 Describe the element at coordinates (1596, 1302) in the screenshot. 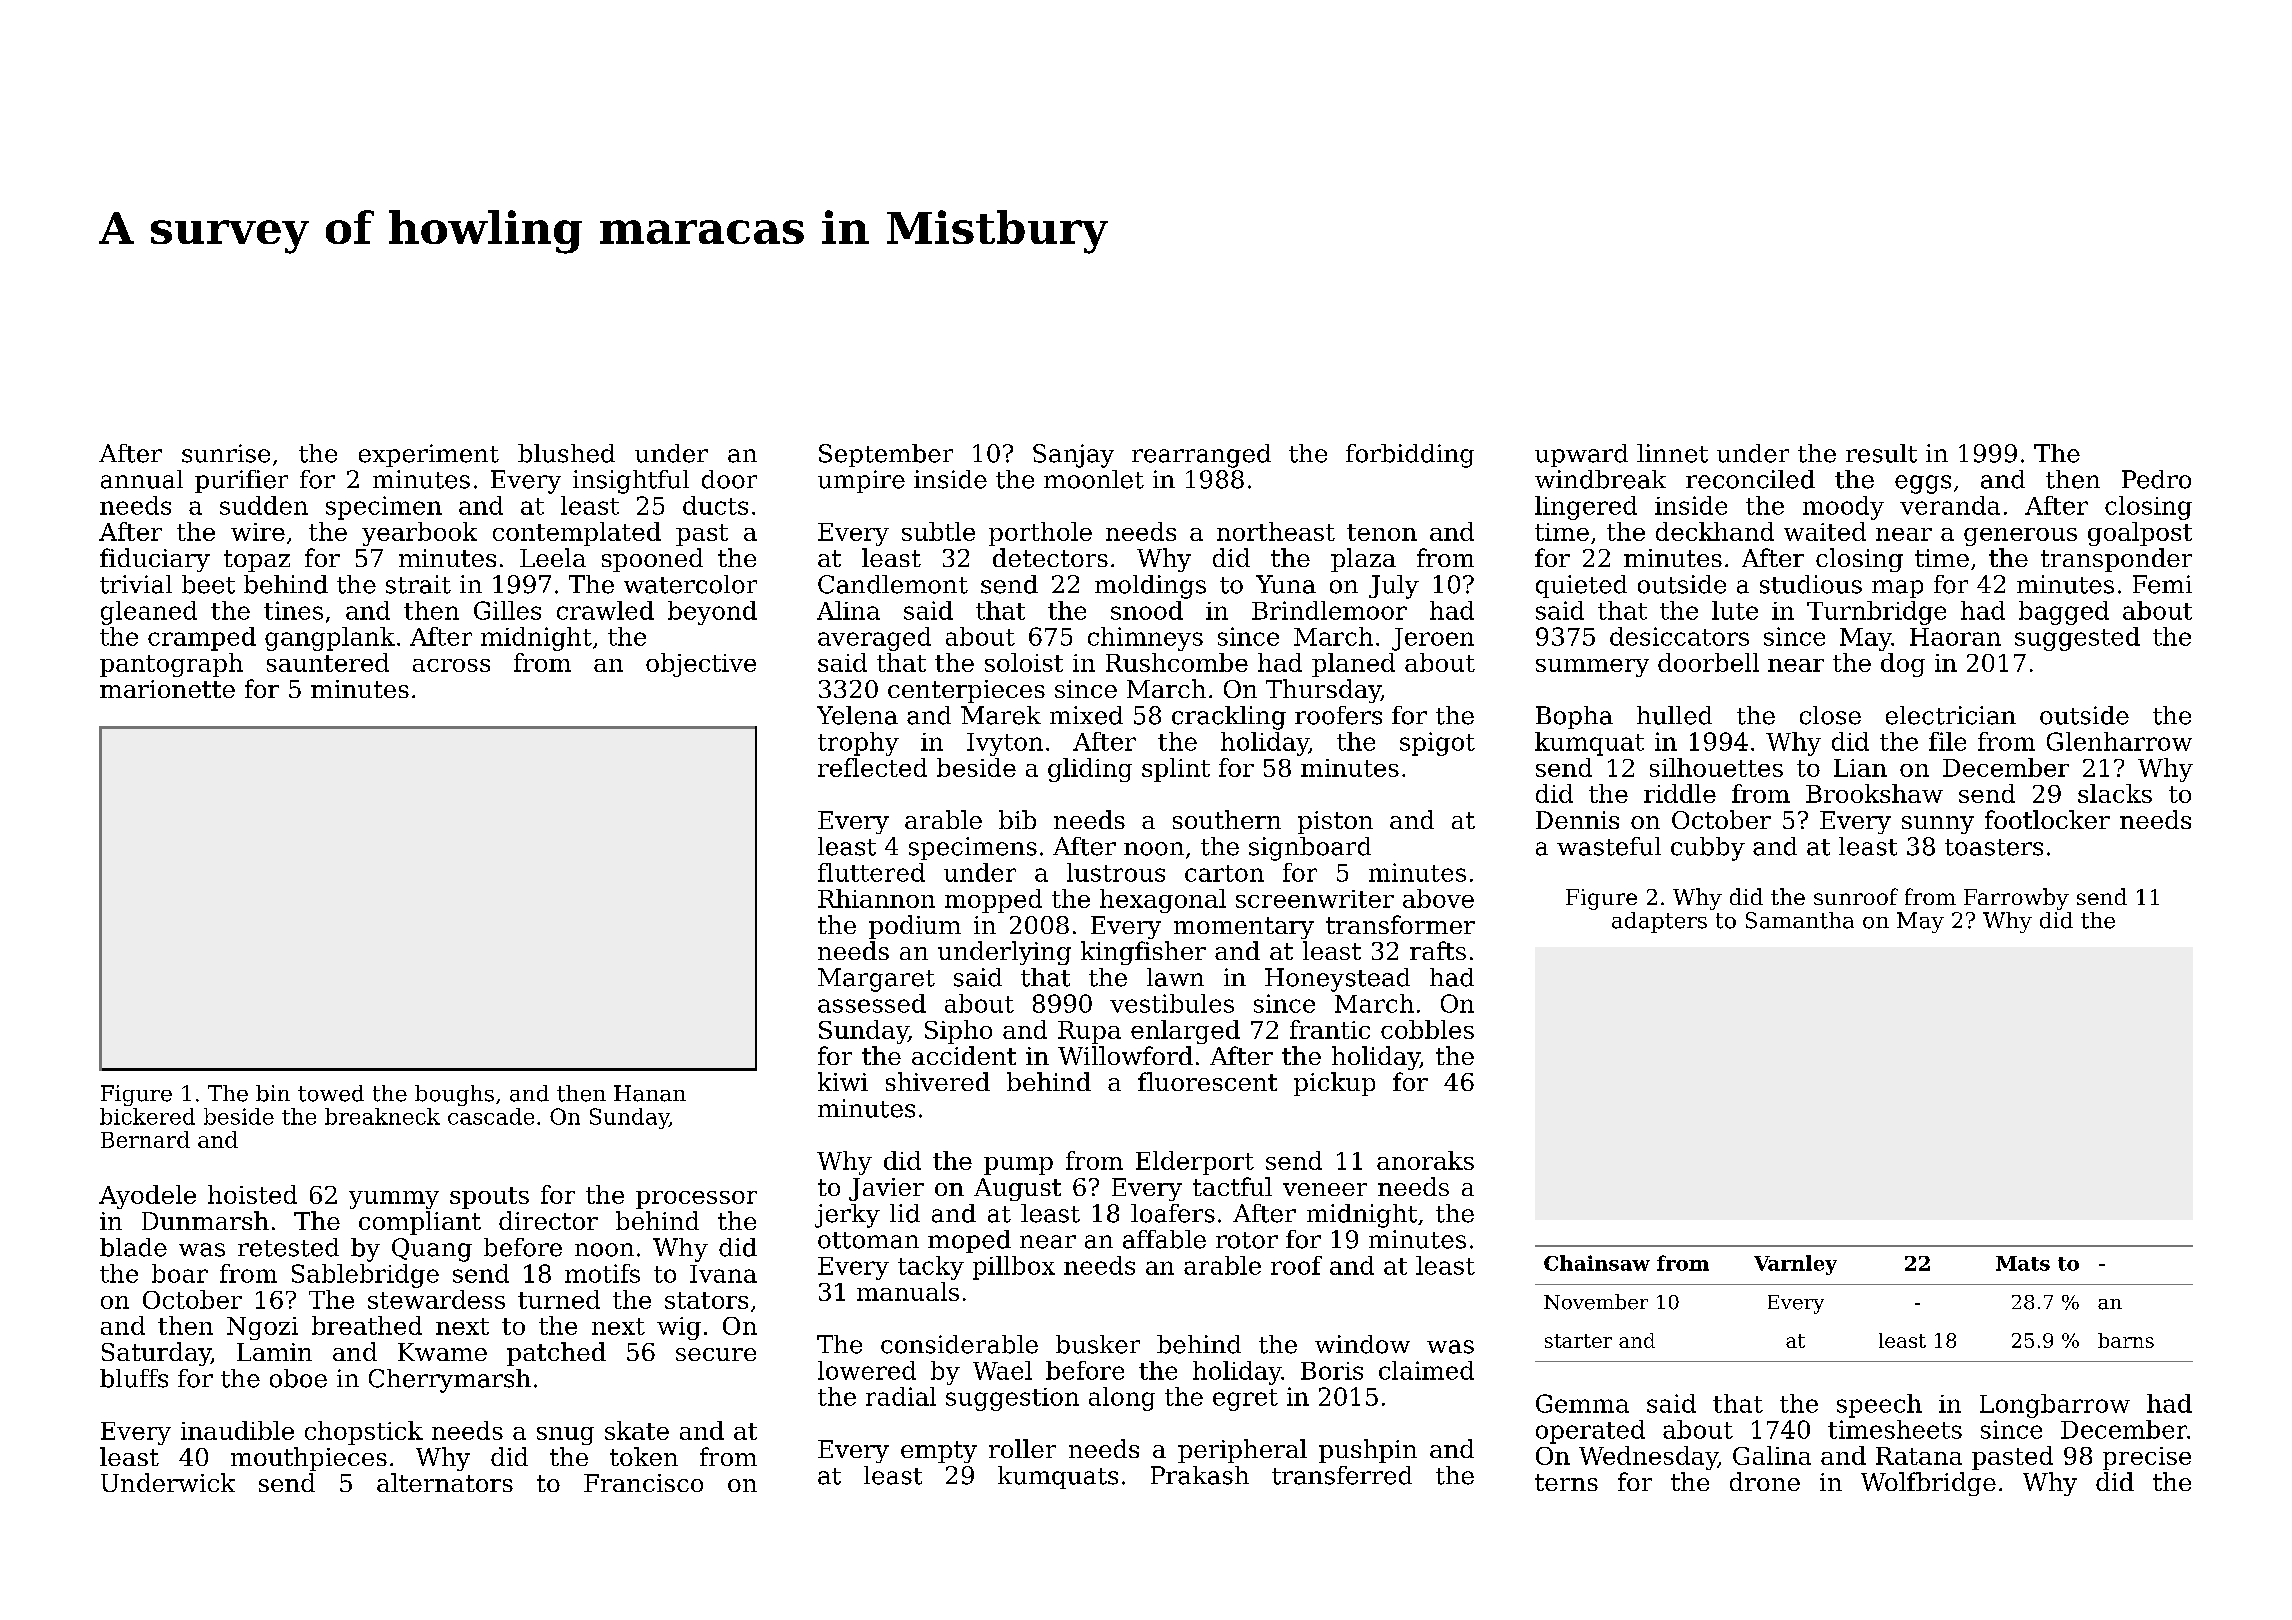

I see `November` at that location.
